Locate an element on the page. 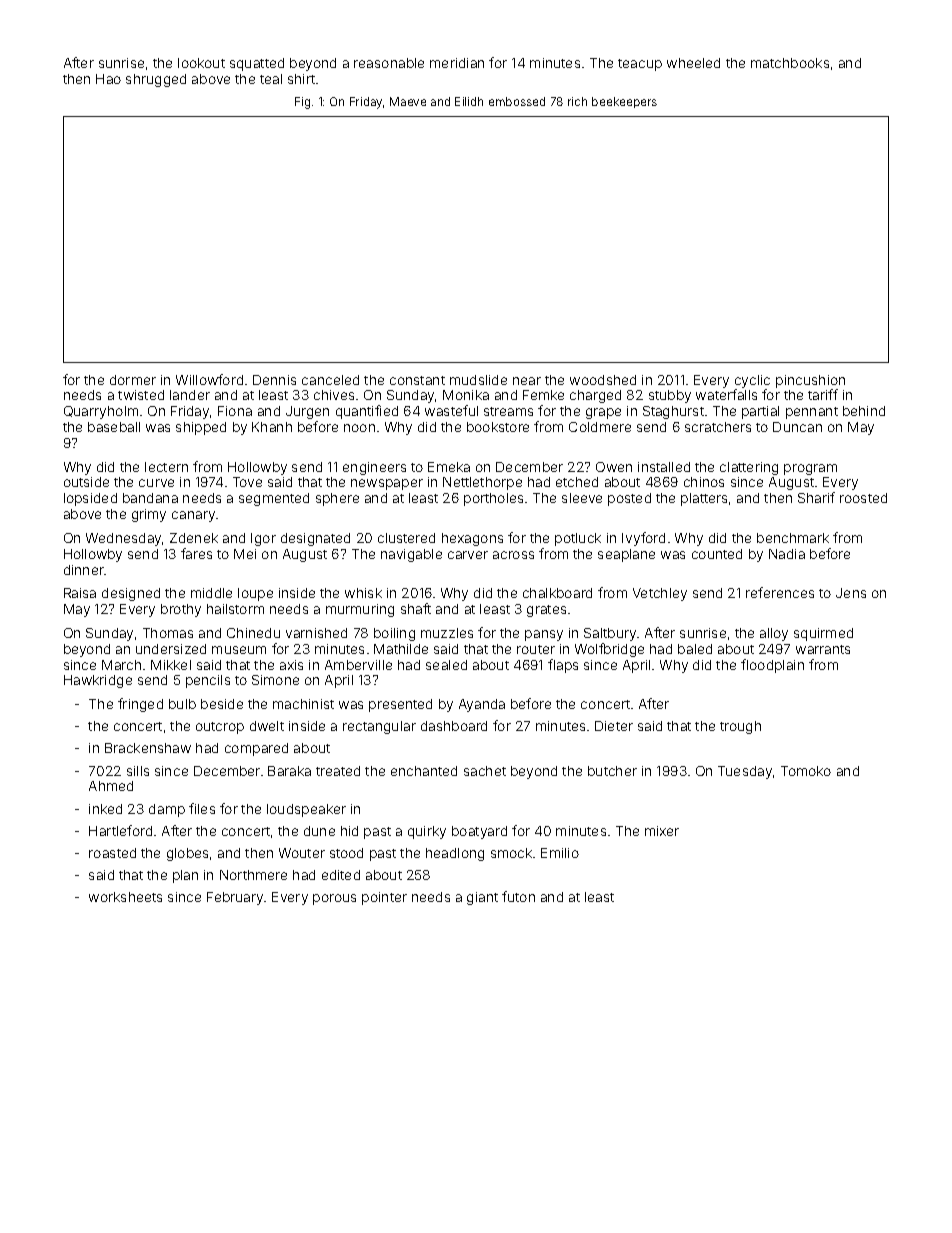  boiling is located at coordinates (394, 634).
